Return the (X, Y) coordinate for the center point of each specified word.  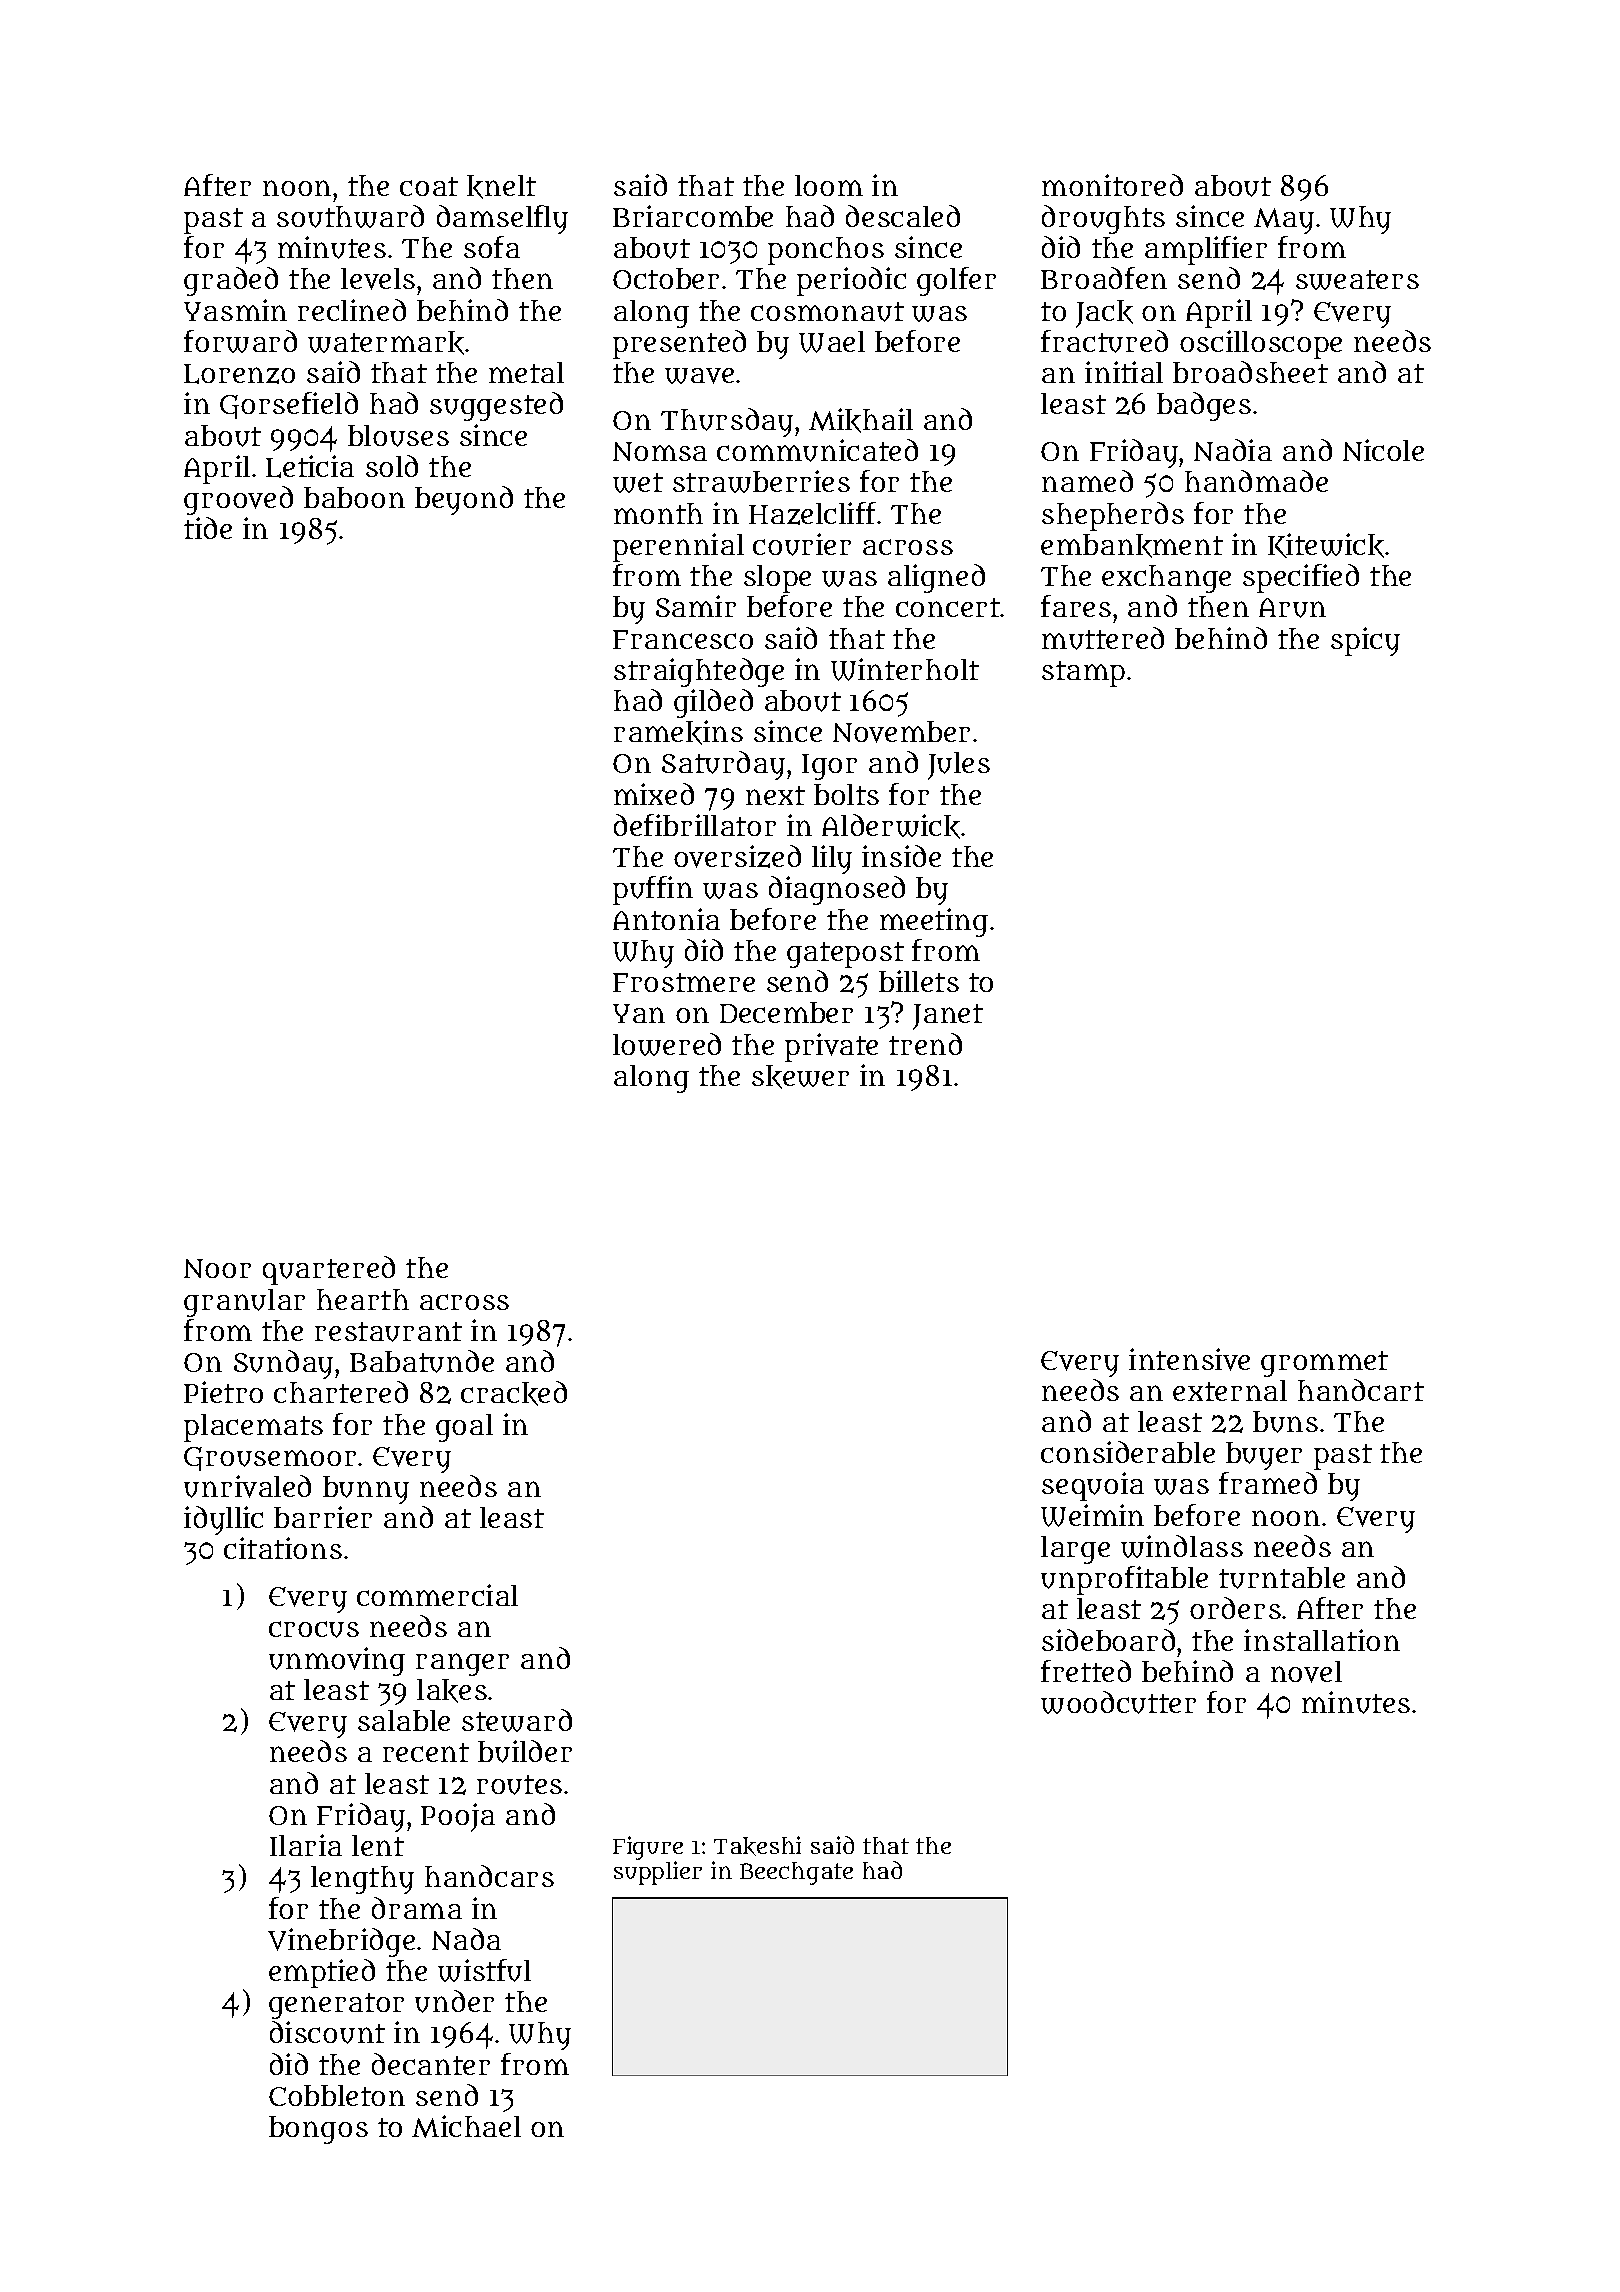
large (1075, 1550)
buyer (1264, 1456)
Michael (466, 2126)
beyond (464, 500)
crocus (314, 1629)
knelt (501, 187)
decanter (431, 2064)
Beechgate (796, 1873)
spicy (1365, 641)
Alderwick (891, 826)
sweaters (1357, 280)
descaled (903, 216)
